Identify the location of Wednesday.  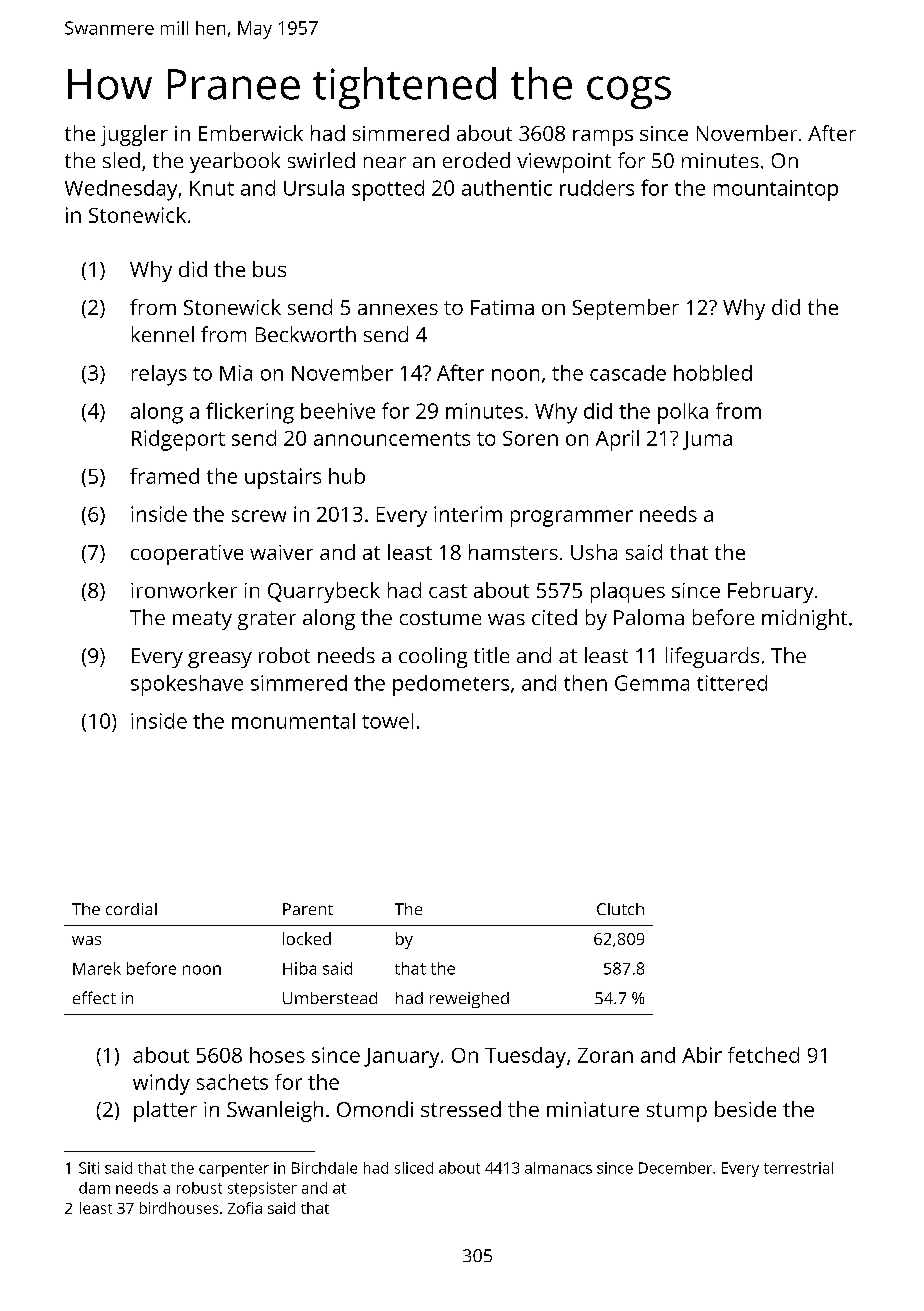
(121, 190).
